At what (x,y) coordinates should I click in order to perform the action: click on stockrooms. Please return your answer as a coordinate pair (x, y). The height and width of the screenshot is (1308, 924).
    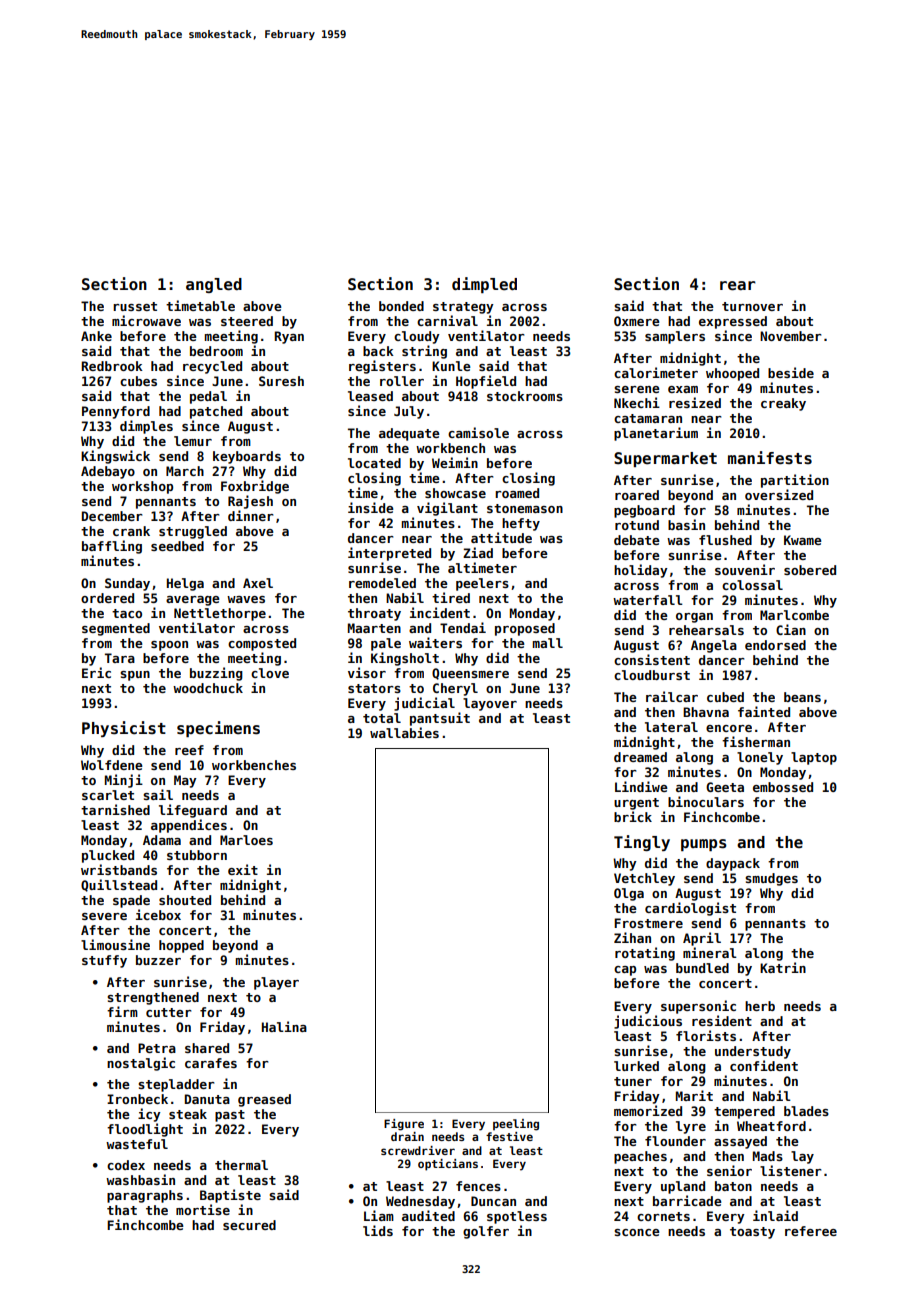
    Looking at the image, I should click on (525, 396).
